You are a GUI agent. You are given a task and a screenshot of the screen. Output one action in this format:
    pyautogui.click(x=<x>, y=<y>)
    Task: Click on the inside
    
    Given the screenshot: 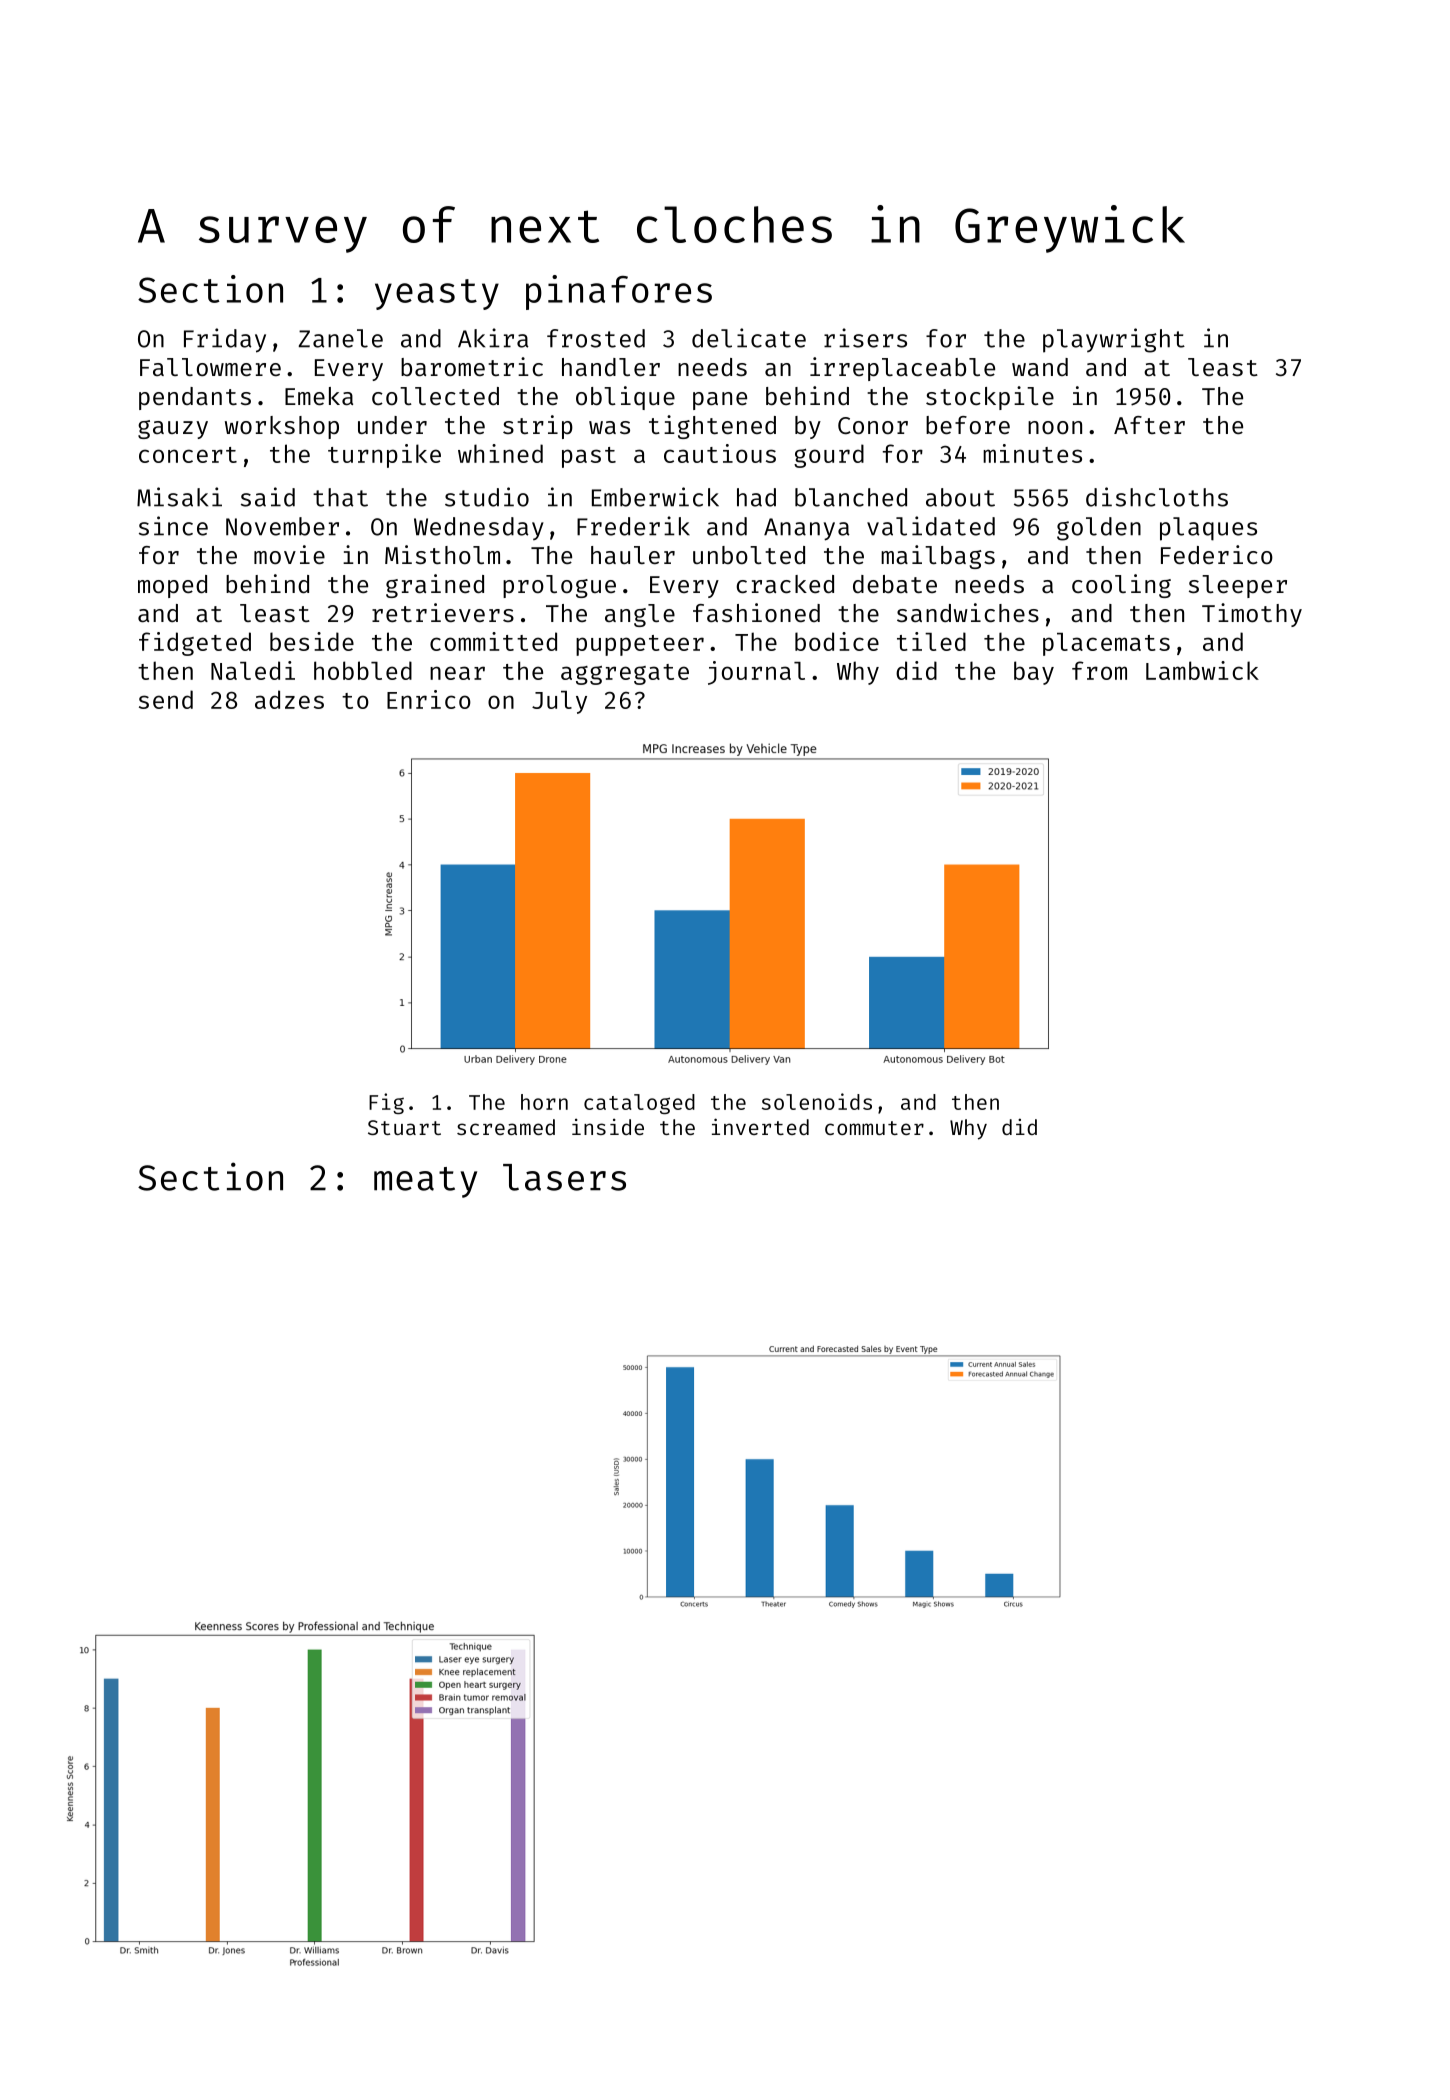 What is the action you would take?
    pyautogui.click(x=608, y=1127)
